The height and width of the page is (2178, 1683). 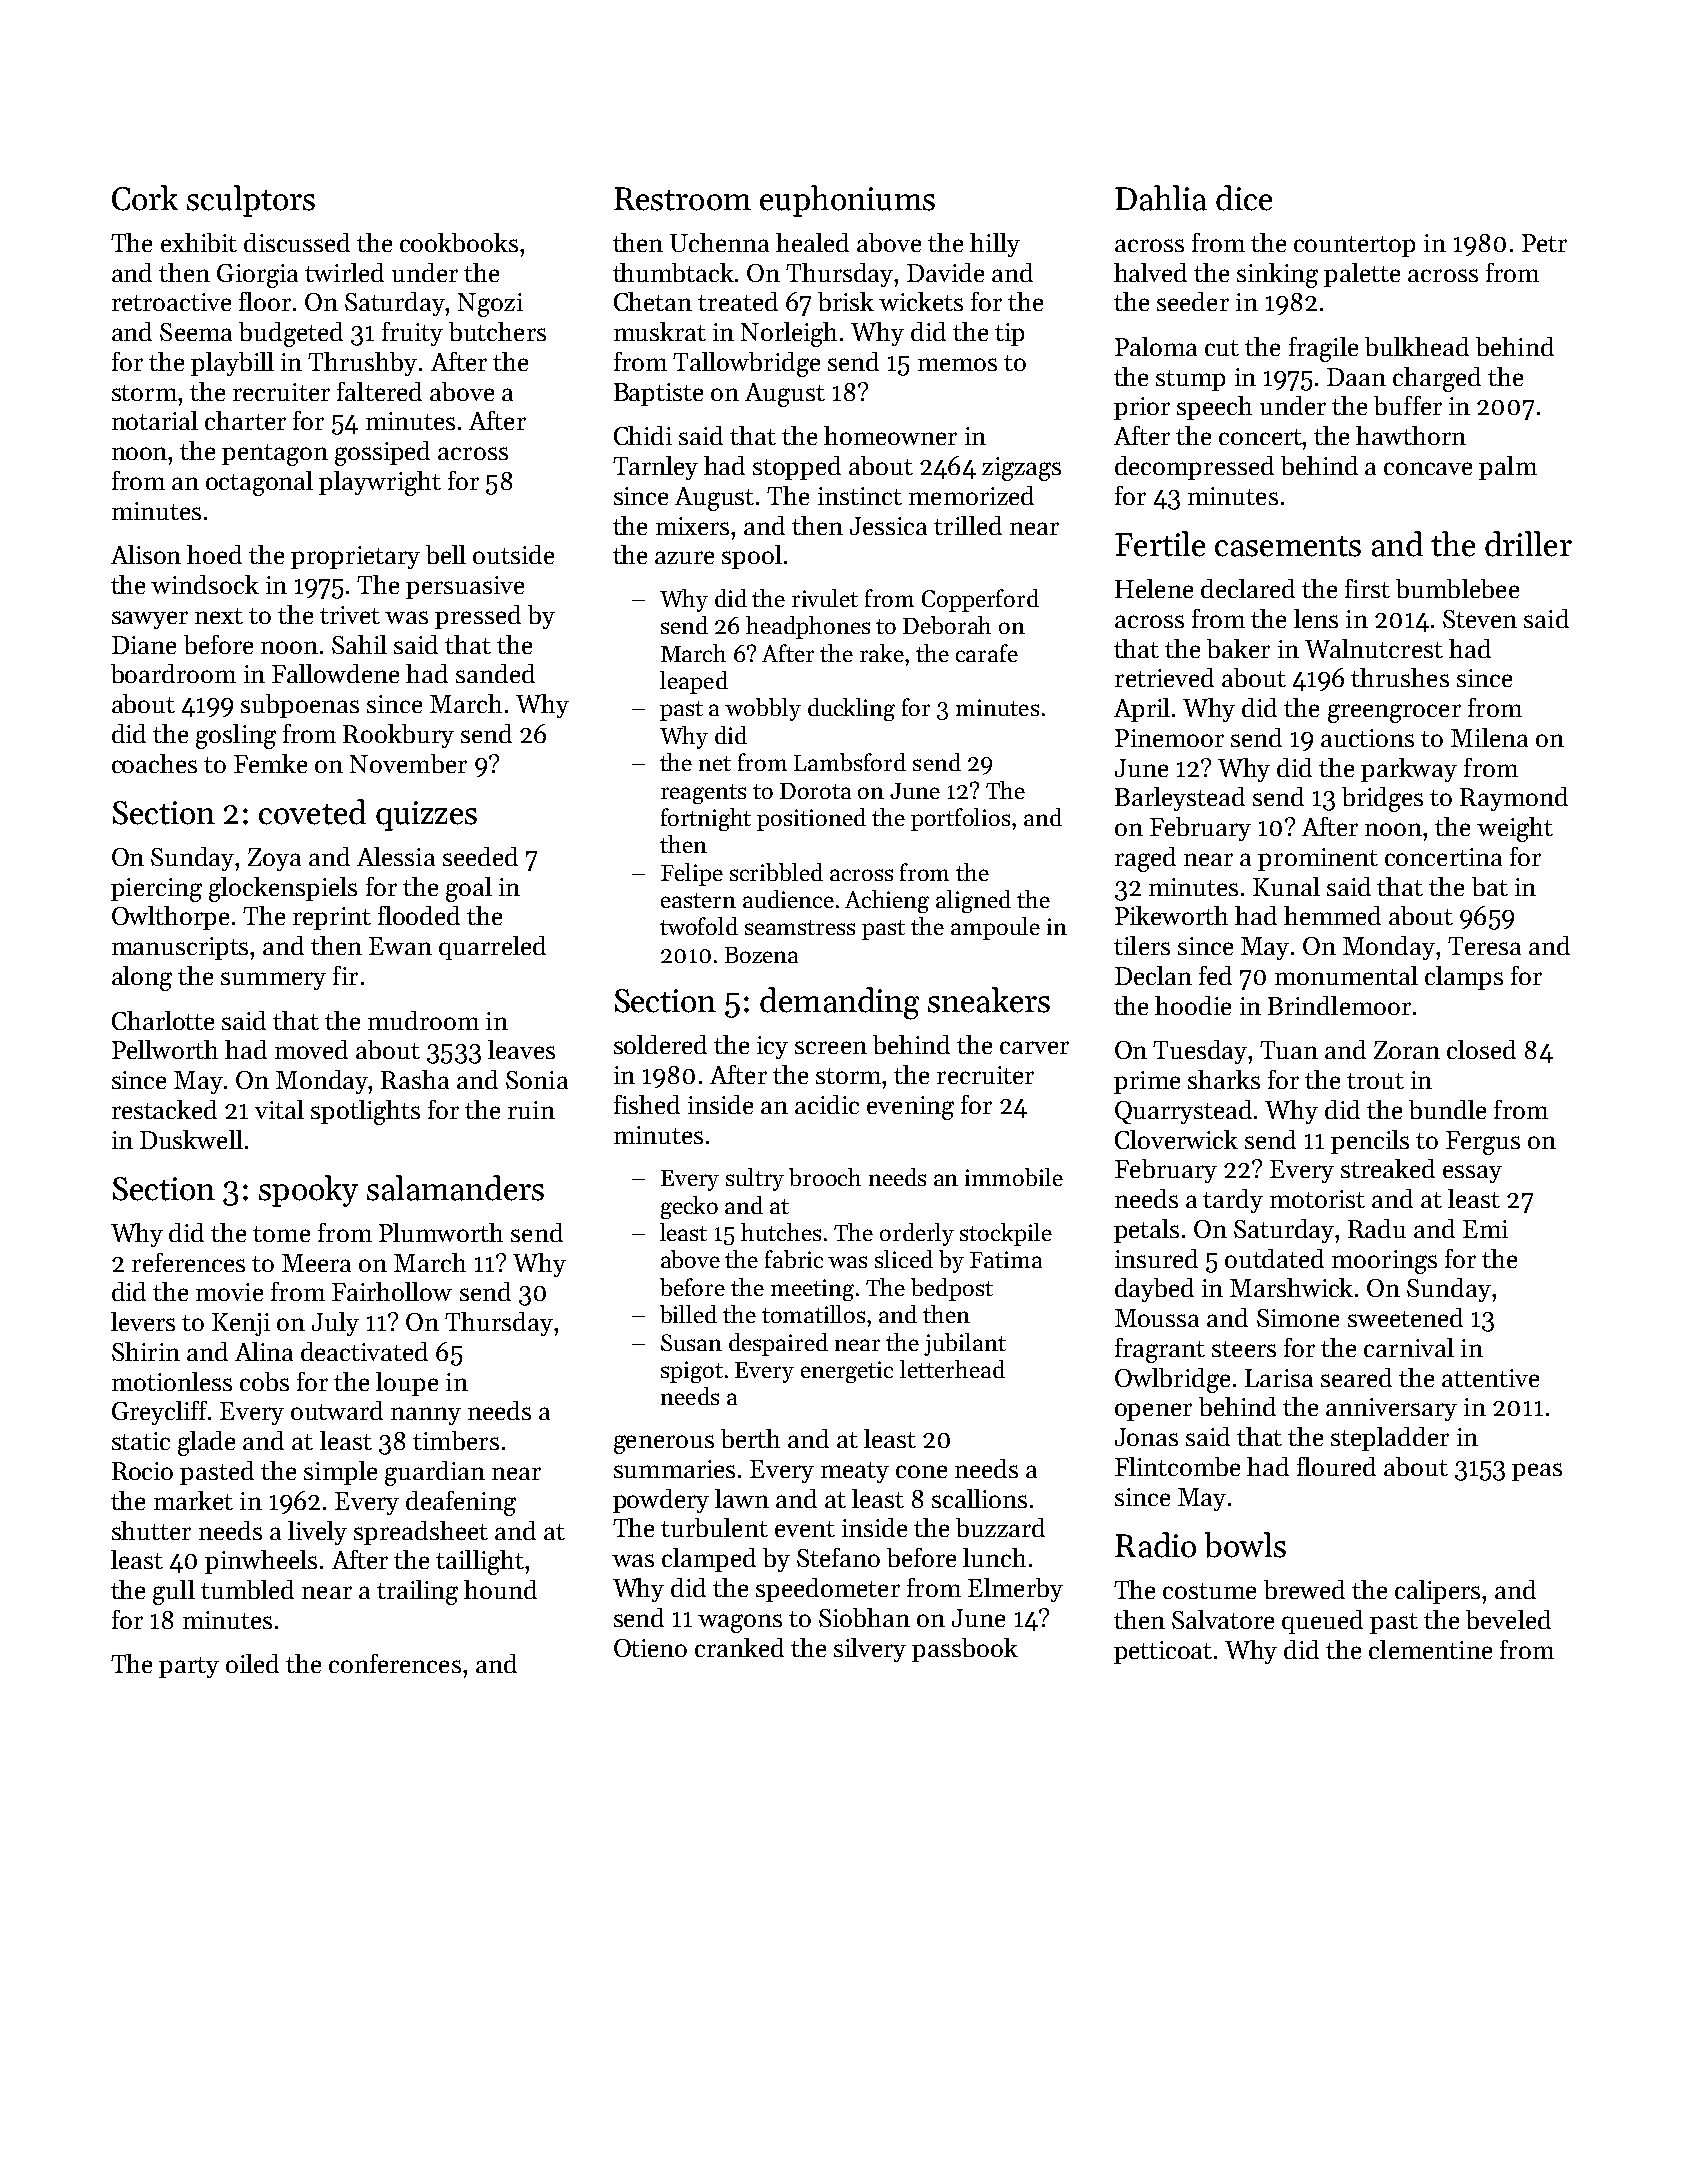 I want to click on tip, so click(x=1009, y=334).
